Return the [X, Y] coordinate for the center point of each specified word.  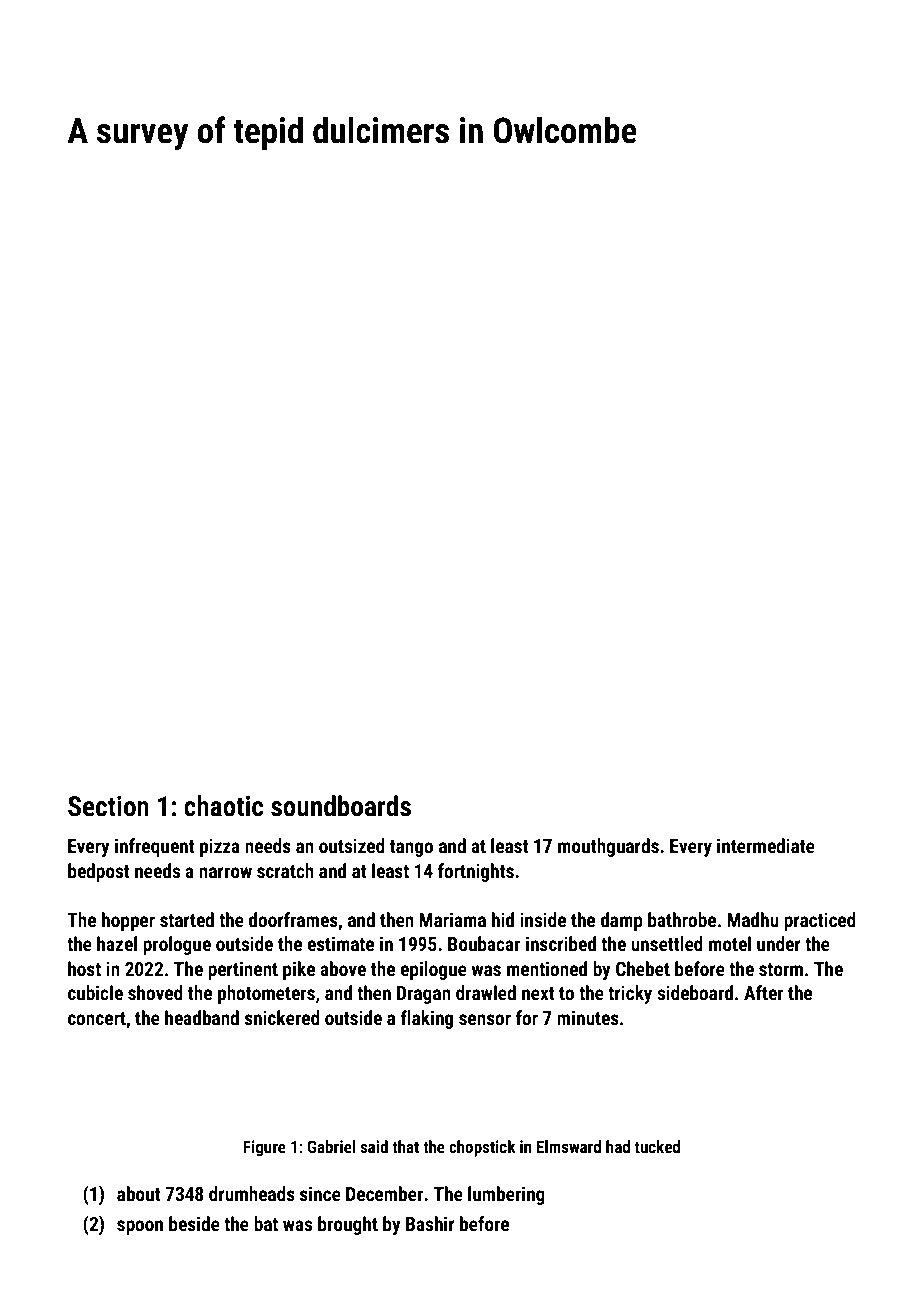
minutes [588, 1017]
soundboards [341, 806]
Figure [264, 1148]
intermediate [766, 845]
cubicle [95, 992]
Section [108, 806]
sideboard [695, 992]
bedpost [99, 872]
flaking [426, 1019]
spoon [140, 1227]
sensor [485, 1019]
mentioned [547, 968]
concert [97, 1018]
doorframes [293, 919]
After [763, 992]
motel [730, 943]
